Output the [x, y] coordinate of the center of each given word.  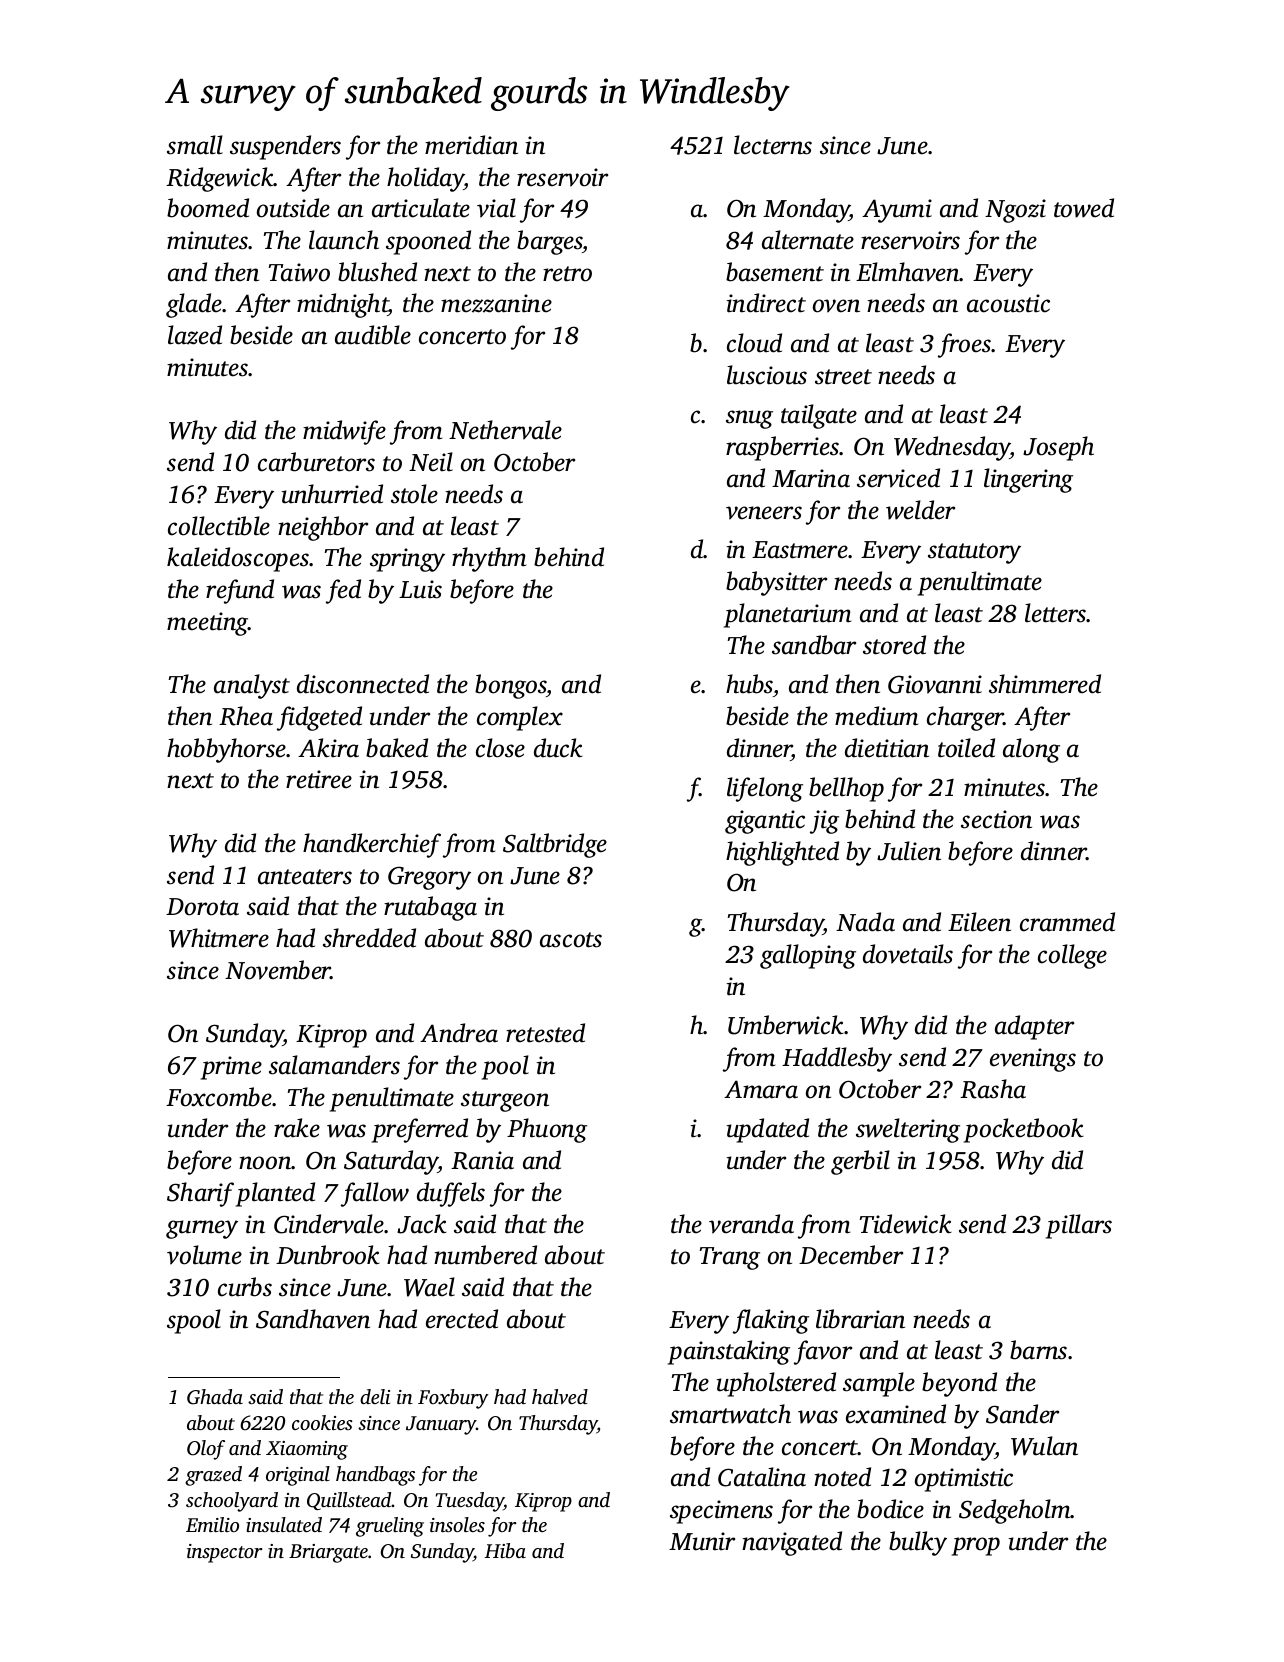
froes [965, 345]
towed [1084, 208]
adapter [1034, 1027]
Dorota [202, 907]
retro [567, 274]
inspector [225, 1553]
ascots [571, 940]
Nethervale [505, 430]
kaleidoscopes [238, 559]
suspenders [285, 147]
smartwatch [730, 1414]
